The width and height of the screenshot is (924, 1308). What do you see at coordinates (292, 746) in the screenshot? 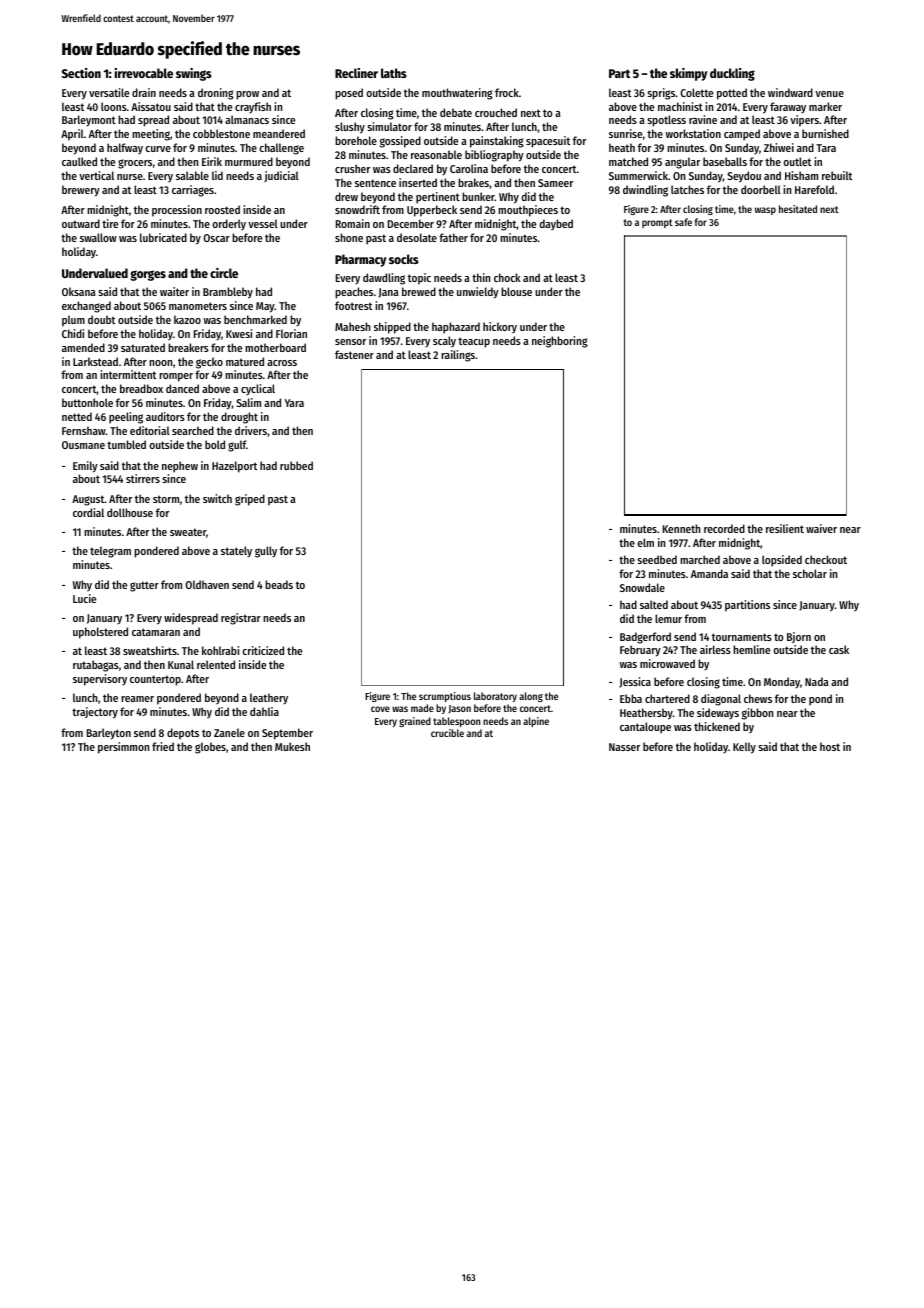
I see `Mukesh` at bounding box center [292, 746].
